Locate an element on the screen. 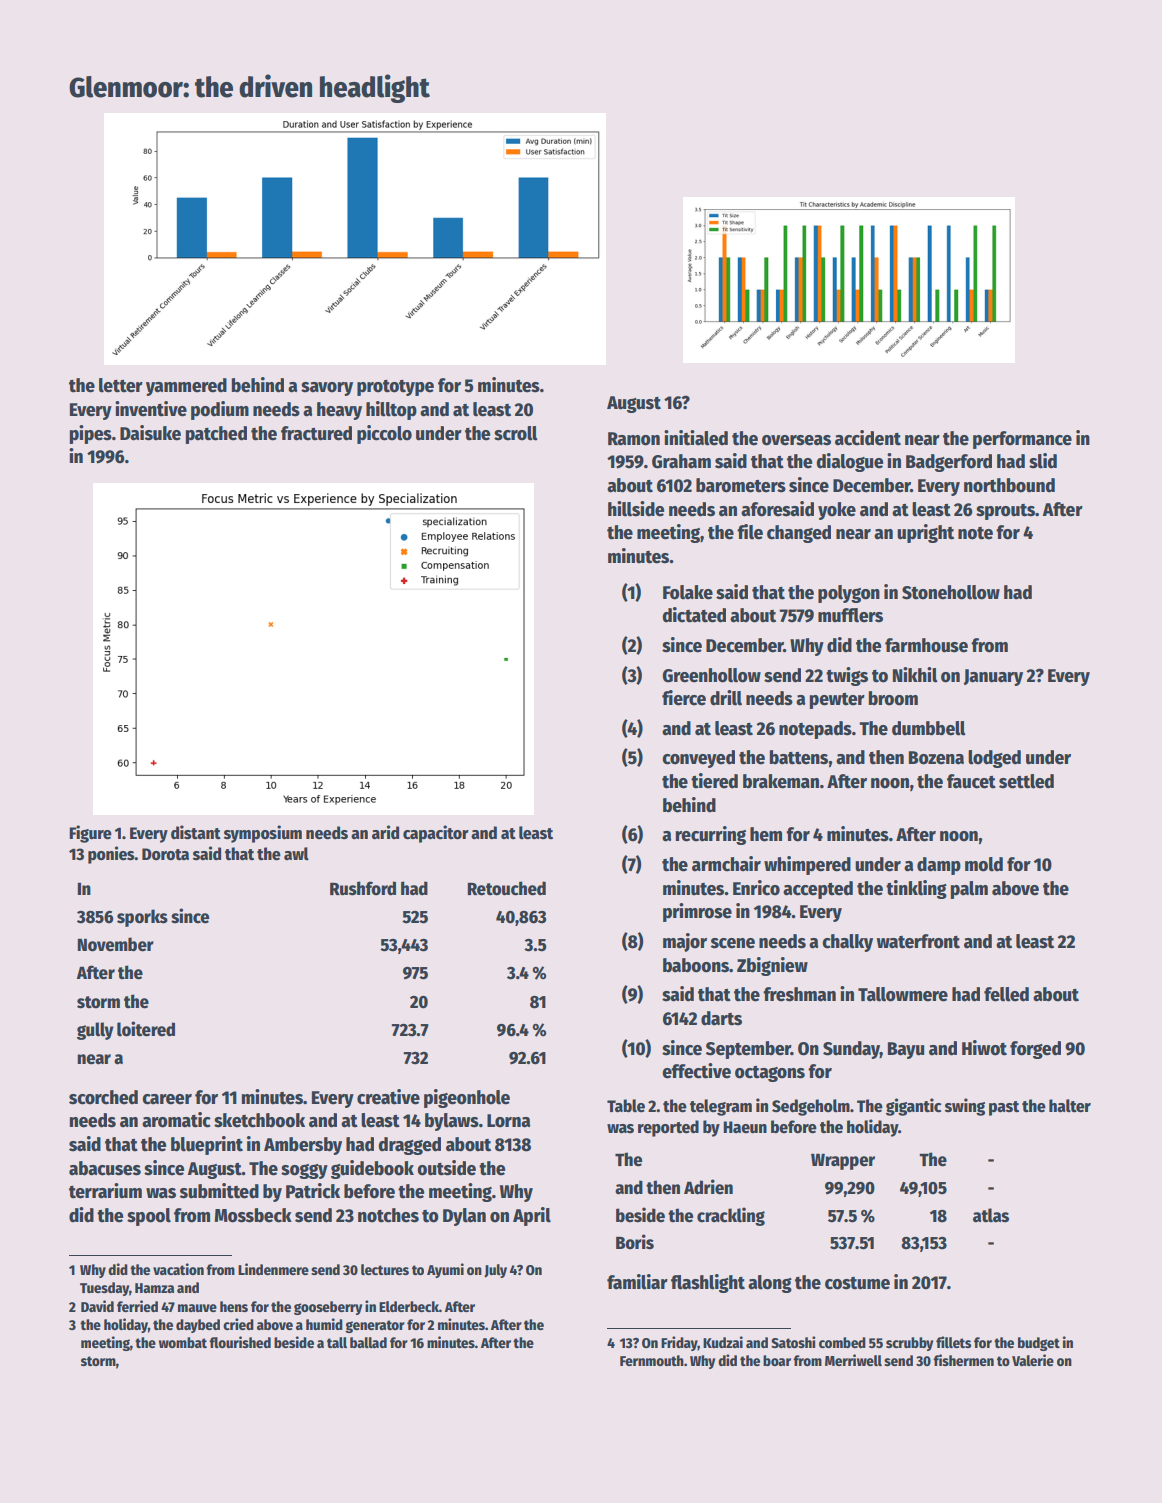 Image resolution: width=1162 pixels, height=1503 pixels. brakeman is located at coordinates (781, 781).
